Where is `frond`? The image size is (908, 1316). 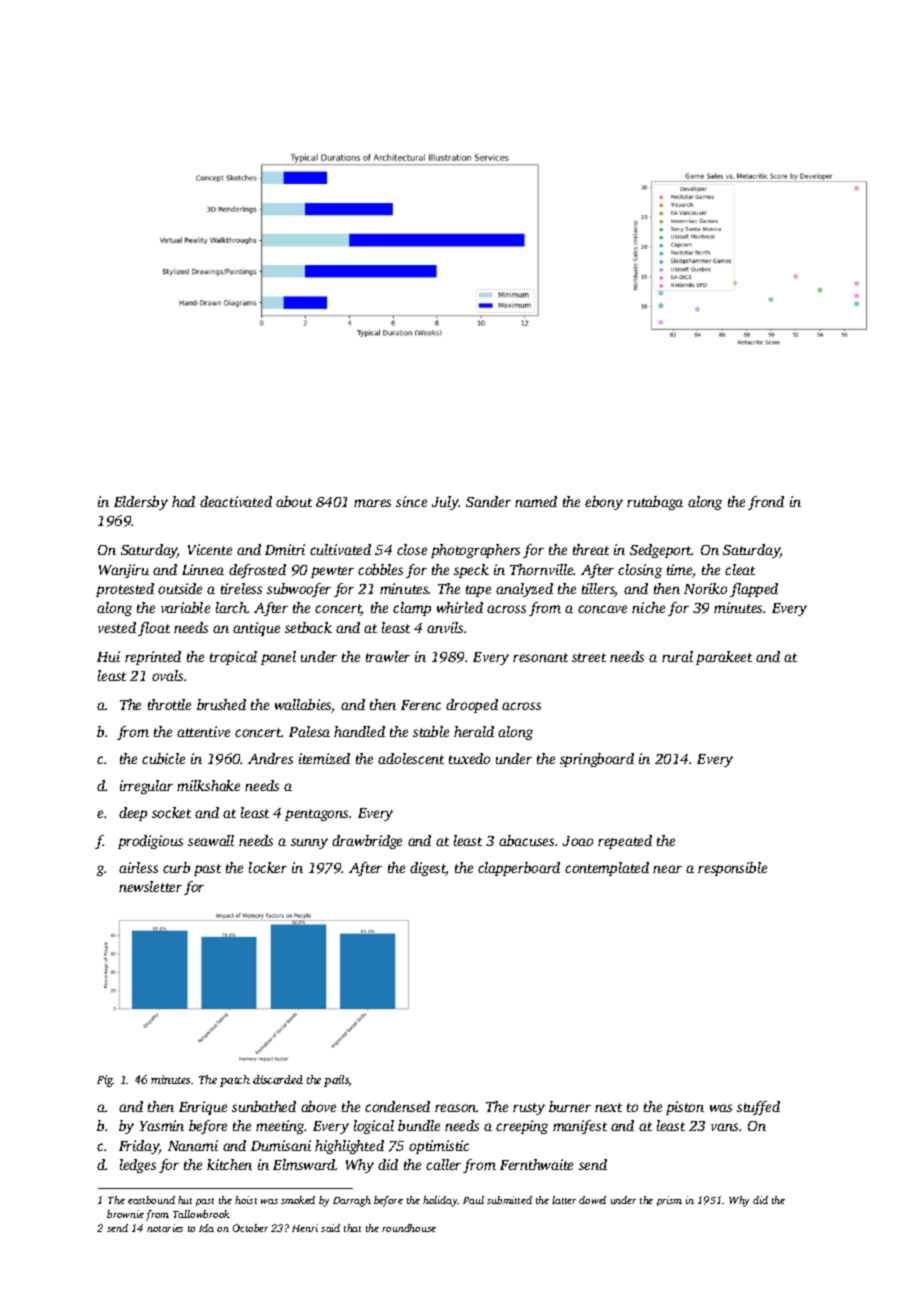
frond is located at coordinates (766, 503).
